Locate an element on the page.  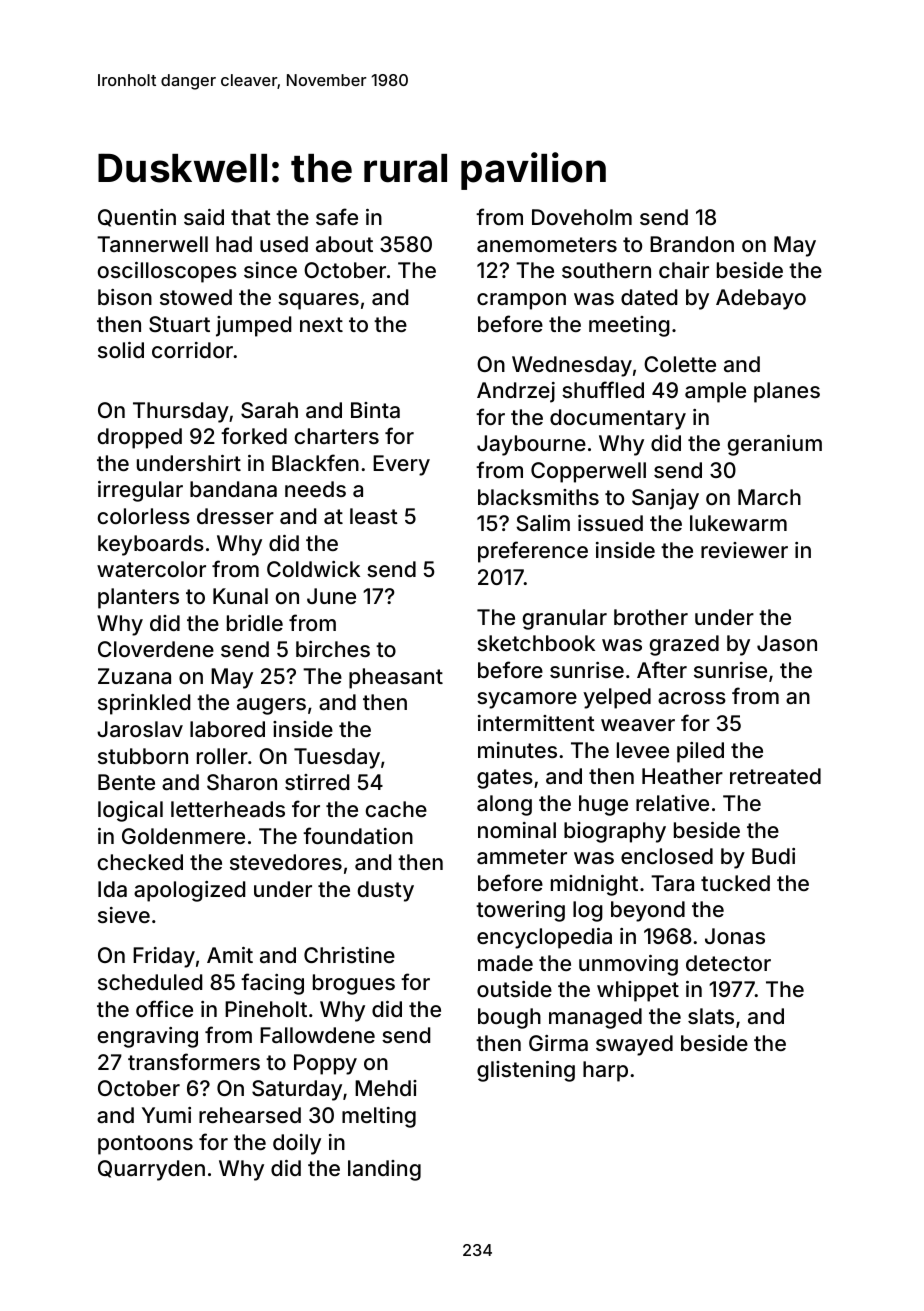
Wednesday is located at coordinates (572, 366).
